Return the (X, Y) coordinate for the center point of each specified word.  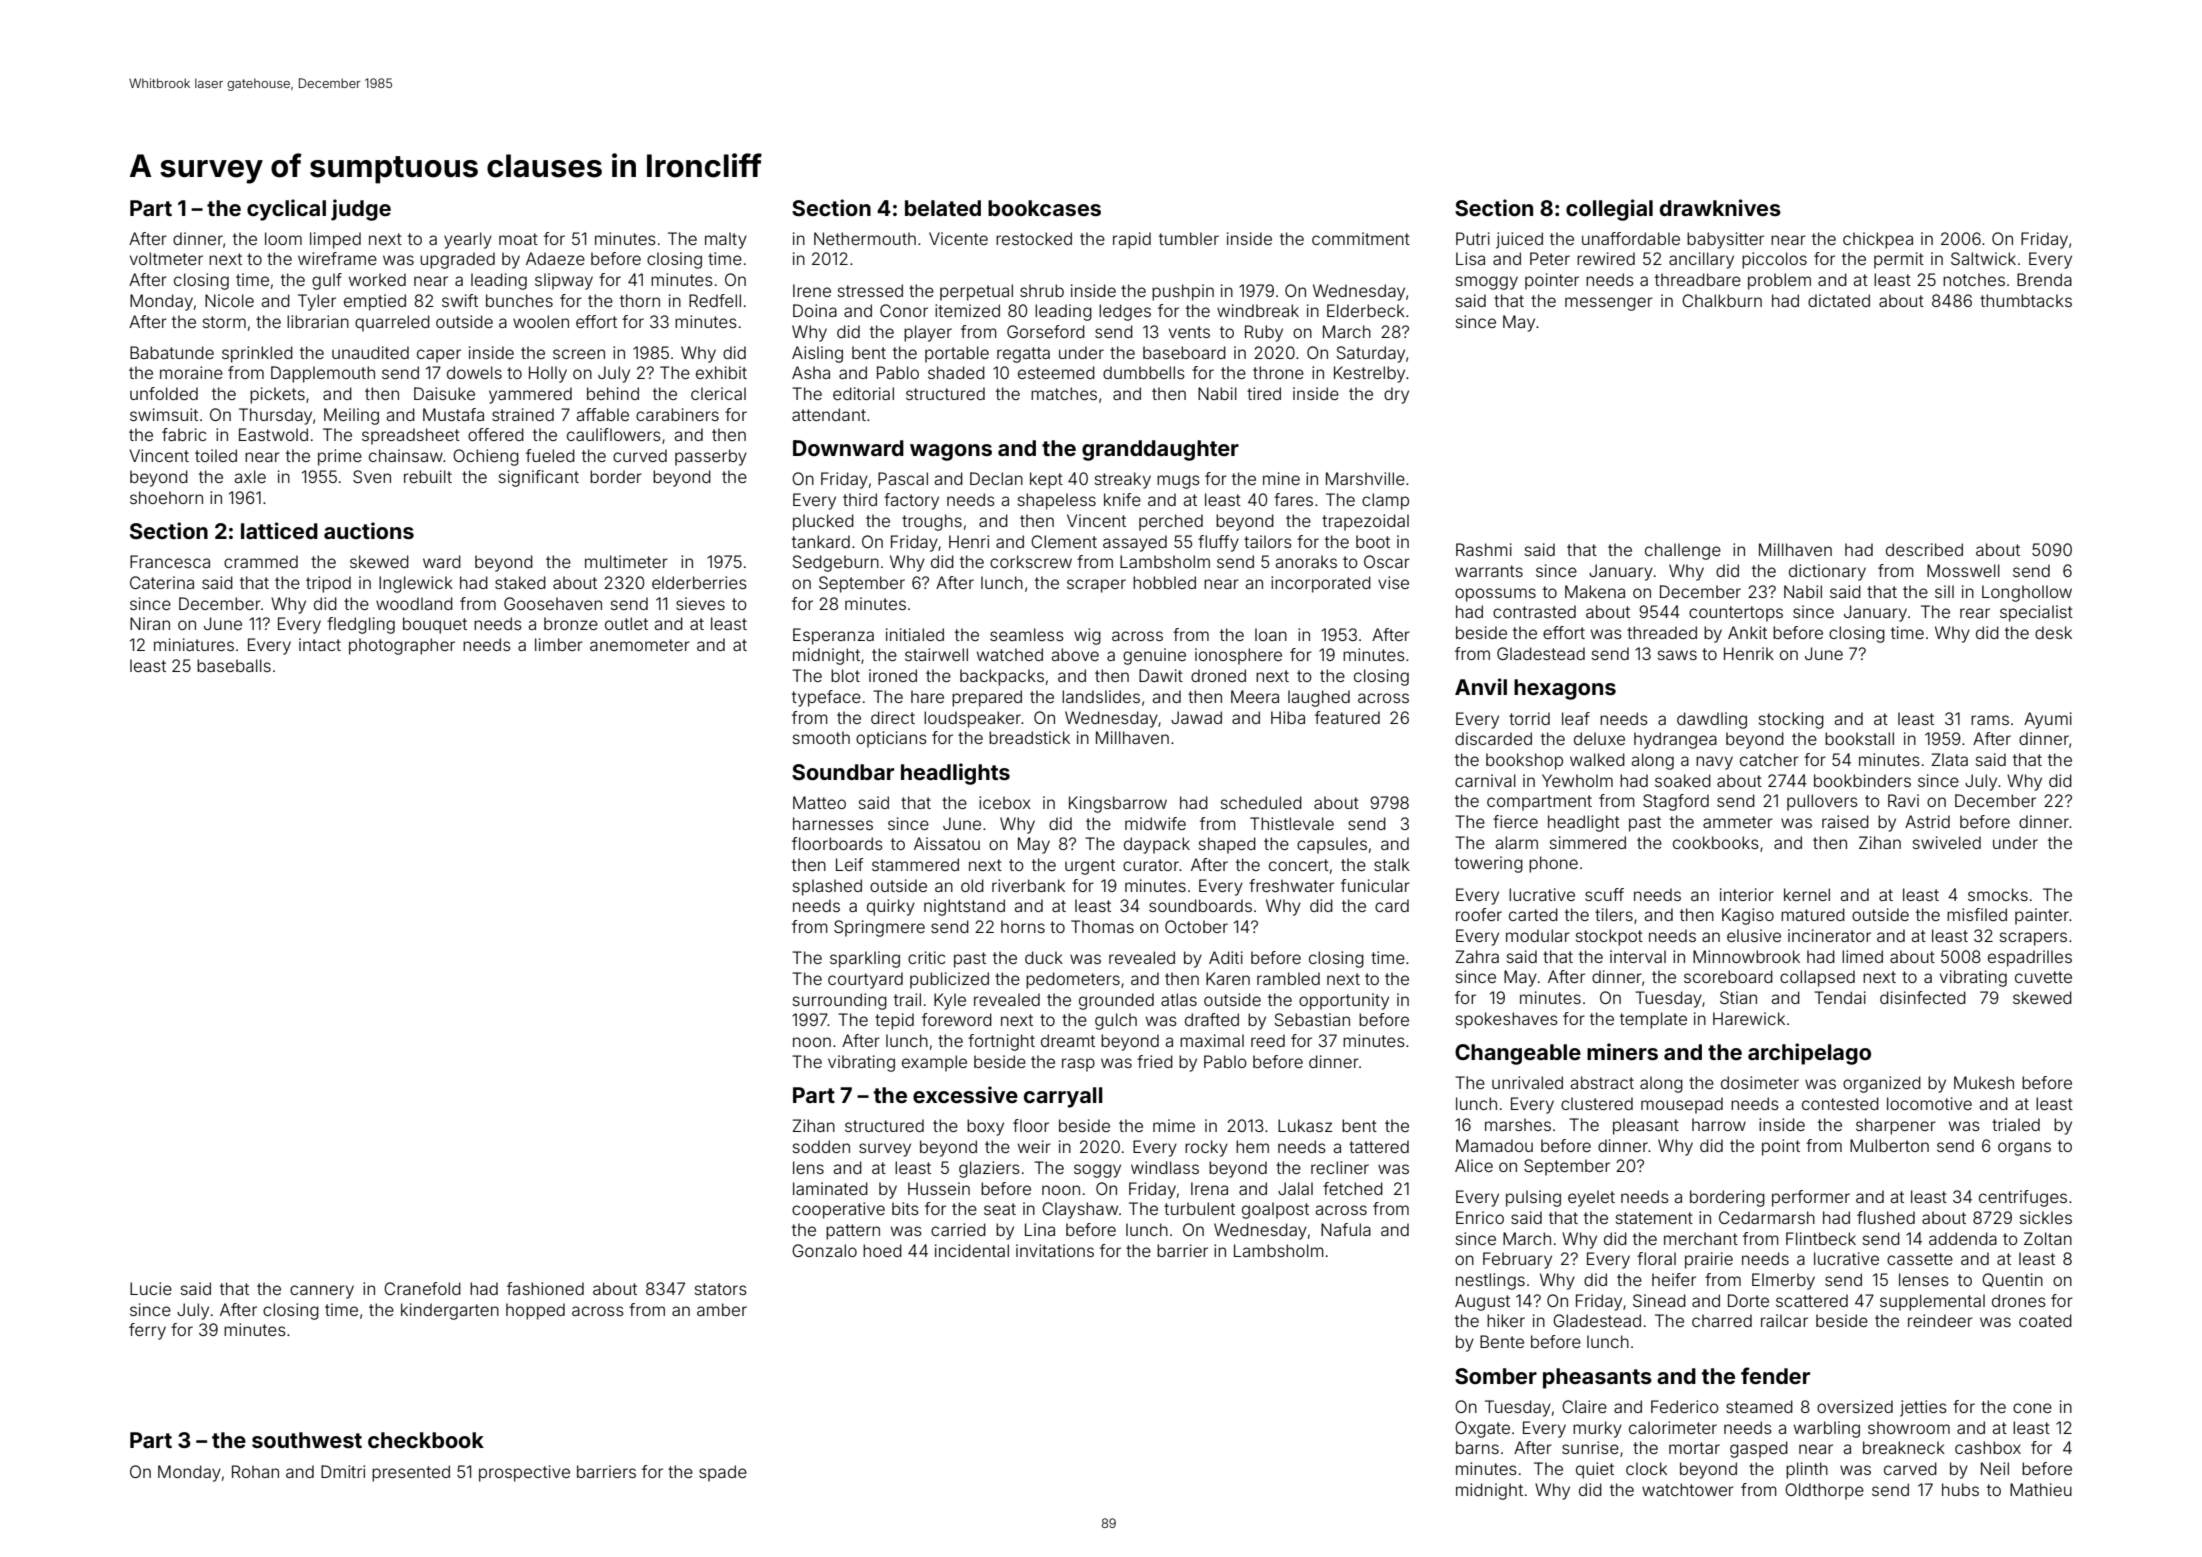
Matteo (819, 802)
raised (1845, 821)
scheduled (1261, 802)
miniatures (194, 644)
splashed (827, 887)
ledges (1125, 312)
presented (411, 1473)
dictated (1839, 300)
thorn (640, 300)
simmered (1588, 842)
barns (1477, 1447)
